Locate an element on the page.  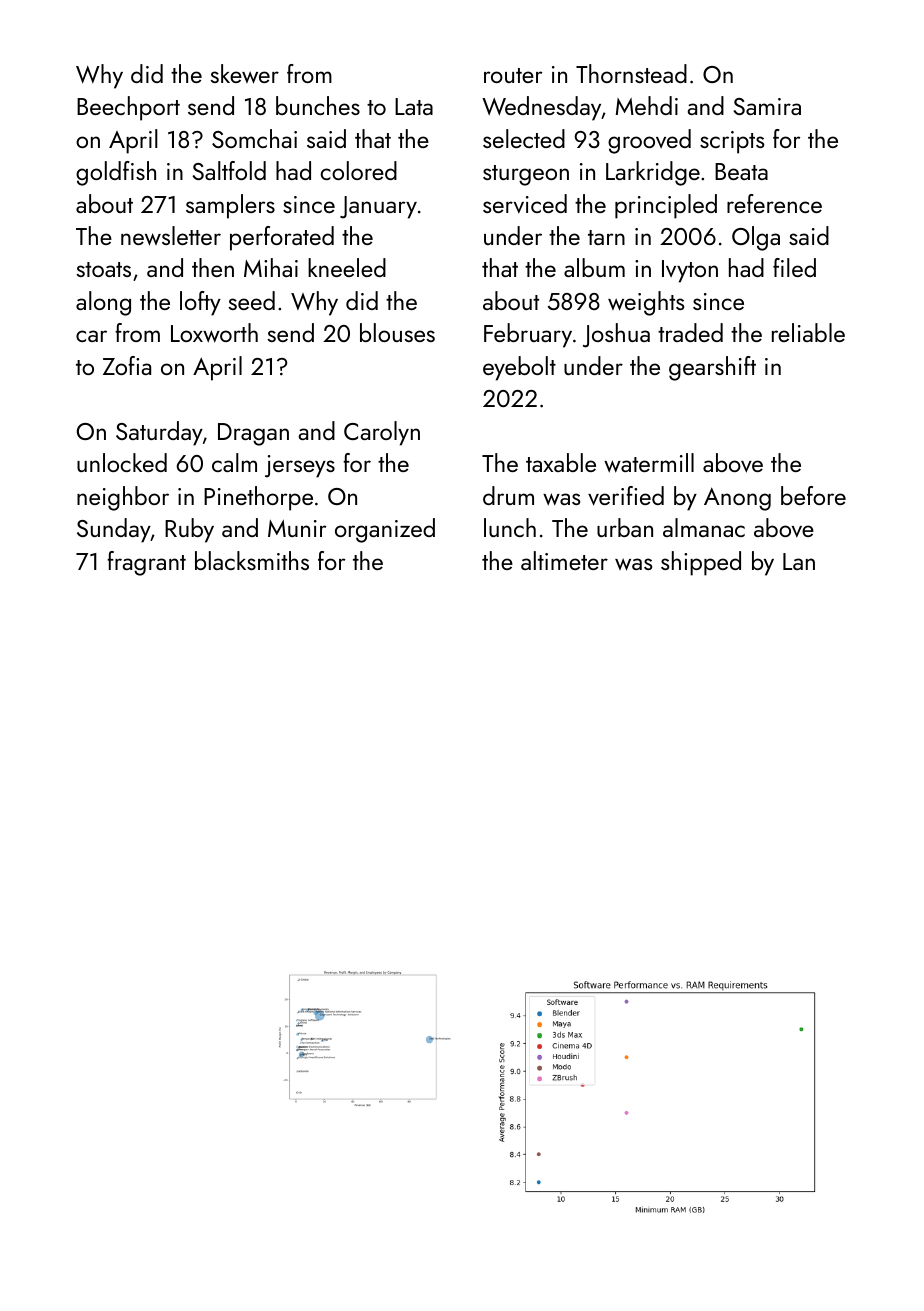
Mihai is located at coordinates (271, 267).
